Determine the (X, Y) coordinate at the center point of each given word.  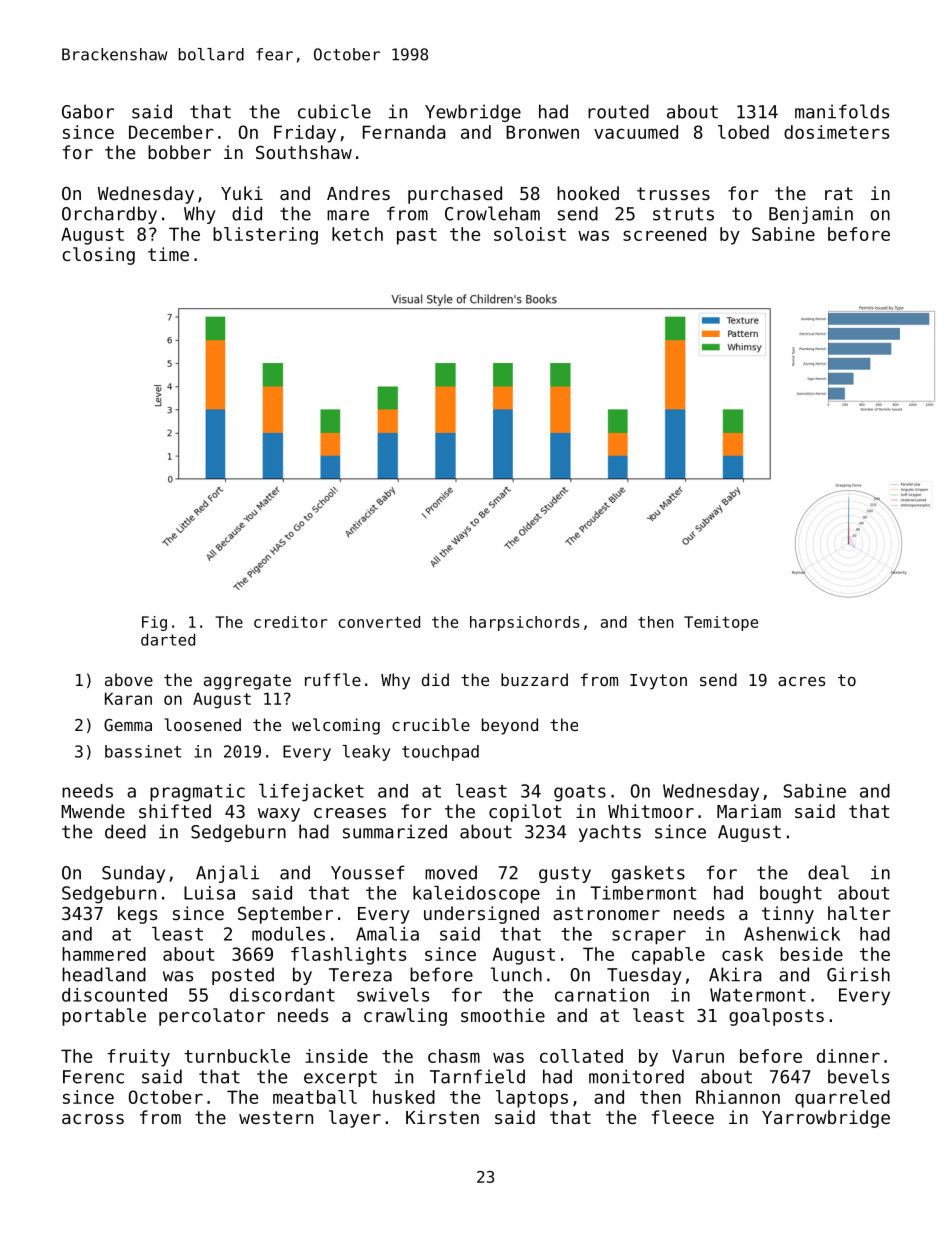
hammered (104, 954)
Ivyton (658, 682)
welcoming (336, 726)
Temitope (721, 623)
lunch (516, 974)
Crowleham (492, 213)
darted (168, 639)
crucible (431, 724)
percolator (212, 1017)
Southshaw (304, 152)
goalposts (776, 1017)
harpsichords (525, 623)
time (168, 254)
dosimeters (836, 132)
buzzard (534, 679)
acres (801, 681)
